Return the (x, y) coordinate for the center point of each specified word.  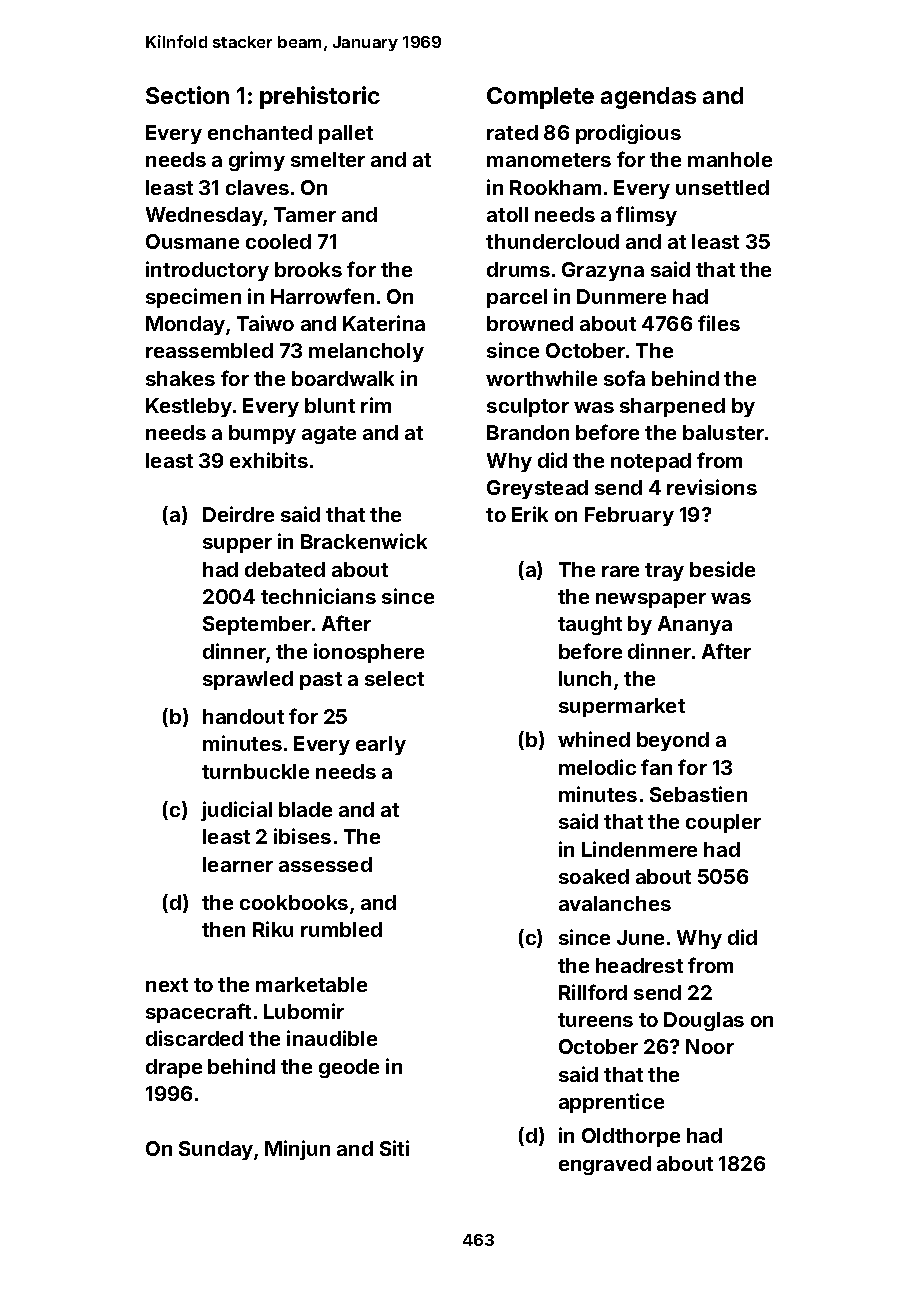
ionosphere (369, 653)
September (257, 625)
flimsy (646, 216)
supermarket (622, 707)
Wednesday (204, 216)
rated (512, 132)
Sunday (216, 1150)
